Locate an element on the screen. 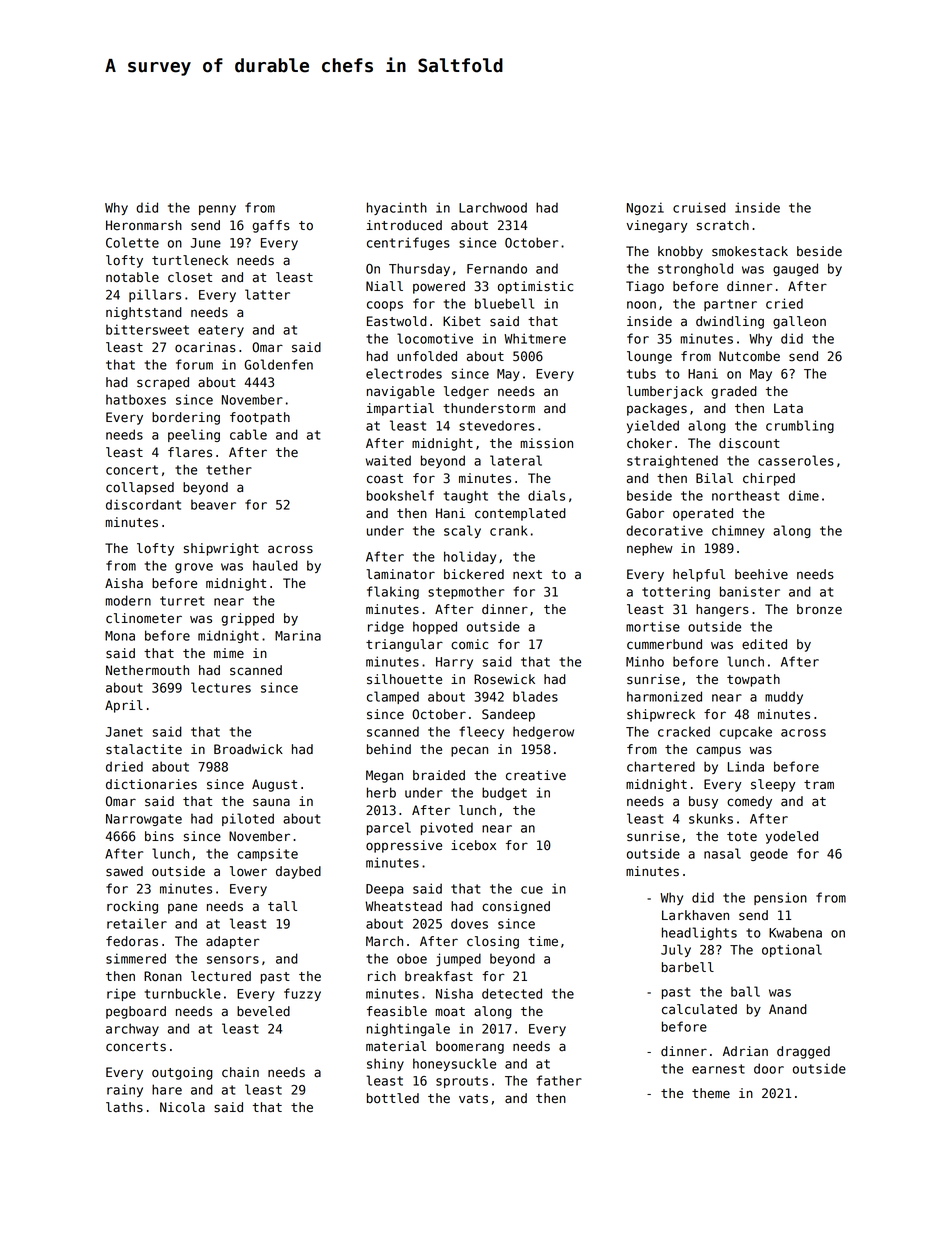  sawed is located at coordinates (124, 871).
